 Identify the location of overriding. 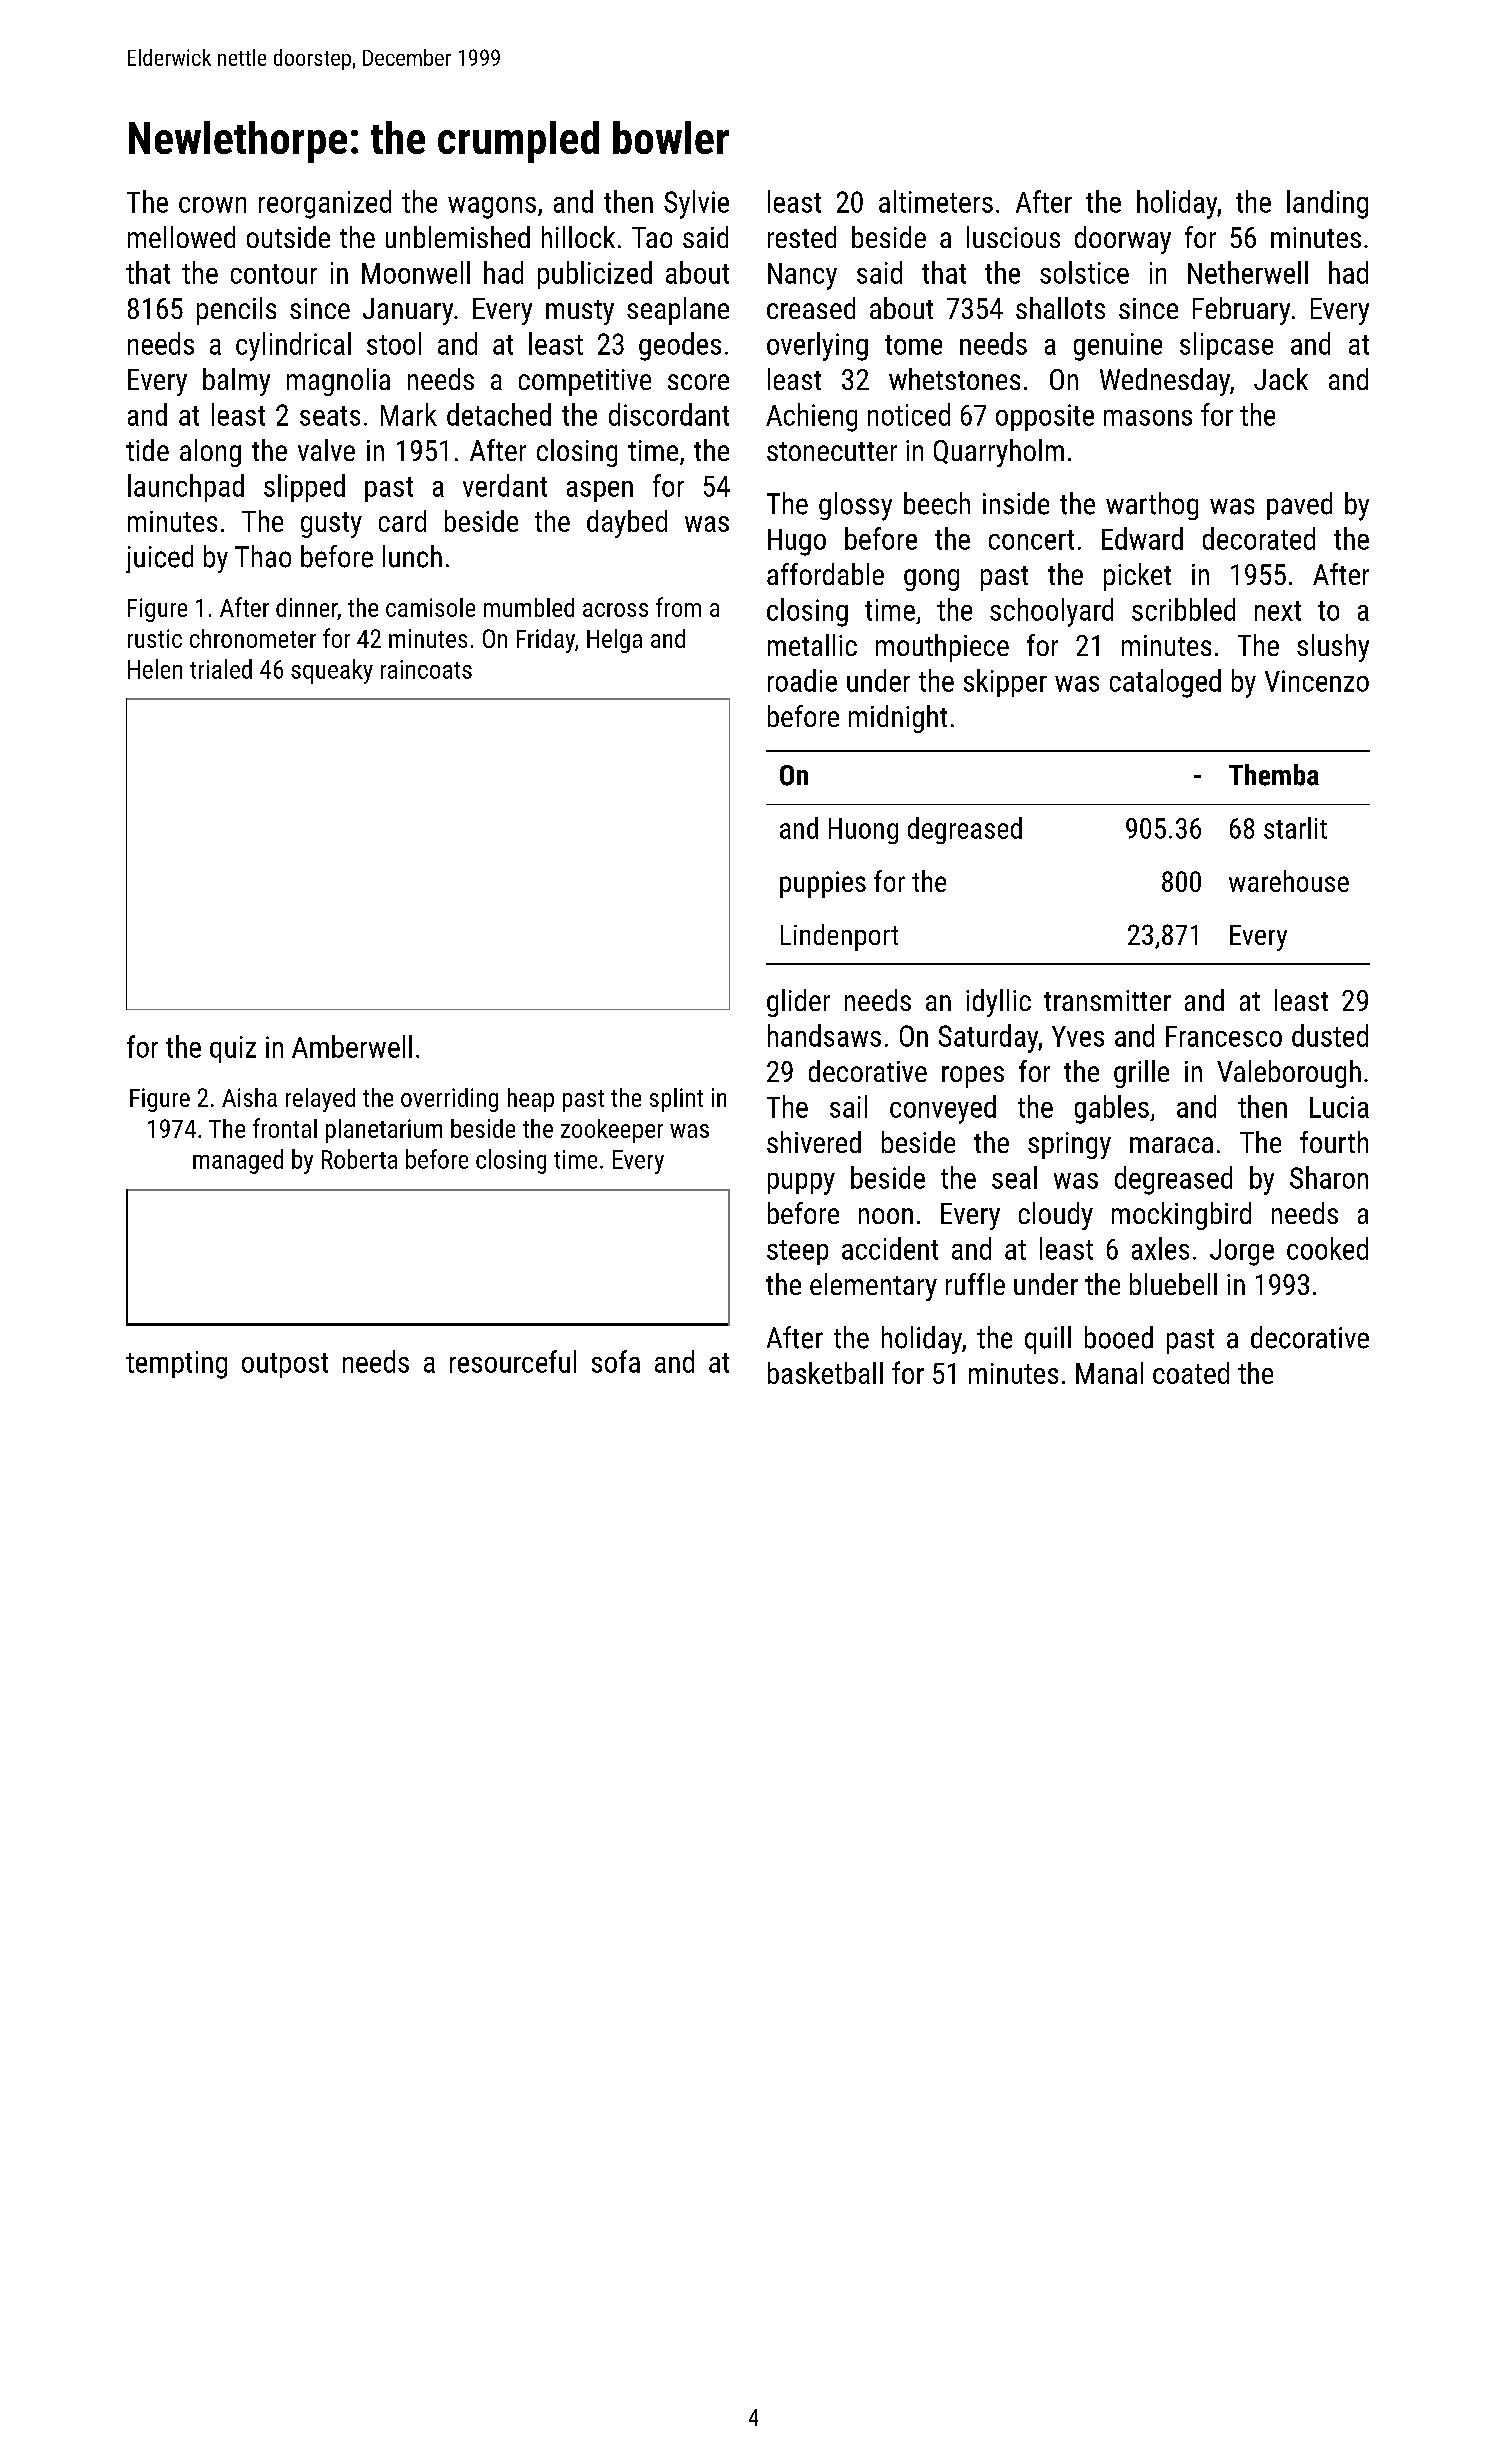
(449, 1100).
